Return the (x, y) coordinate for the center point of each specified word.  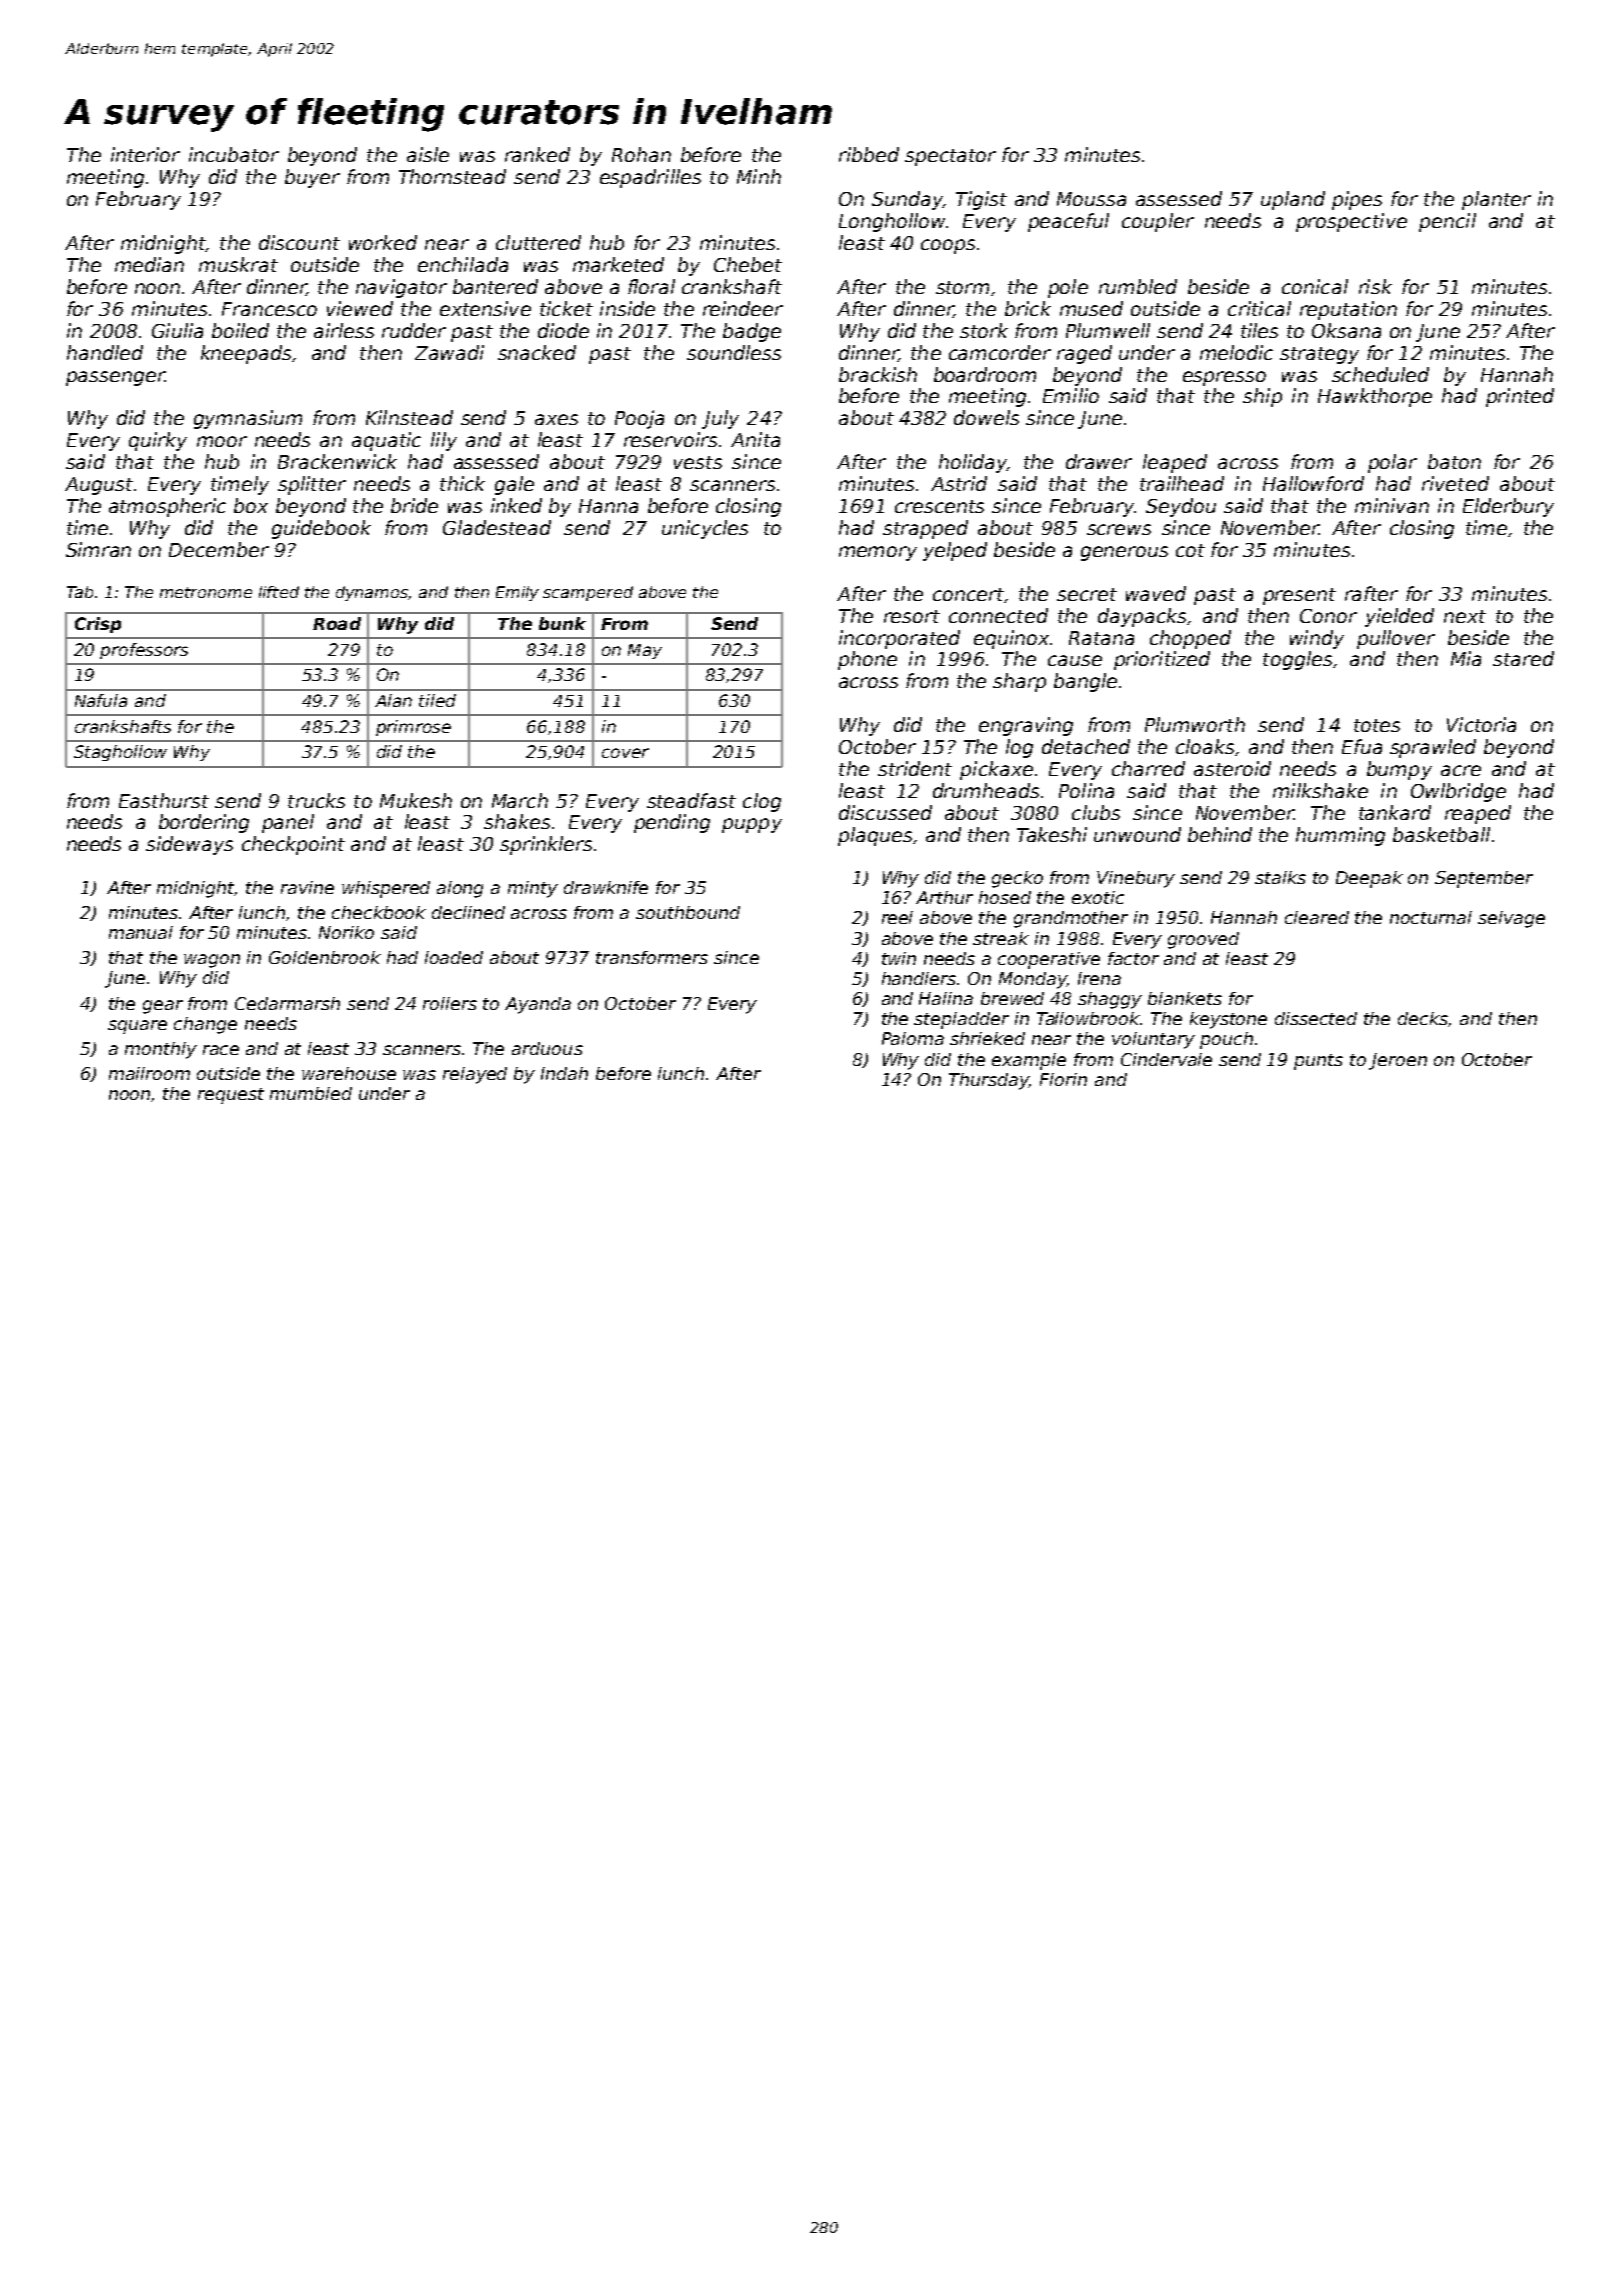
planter (1496, 200)
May (645, 651)
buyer (312, 178)
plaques (875, 836)
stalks (1280, 877)
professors (144, 651)
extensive (485, 308)
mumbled (311, 1093)
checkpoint (293, 845)
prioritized (1162, 660)
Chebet (748, 264)
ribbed (869, 154)
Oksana (1346, 330)
